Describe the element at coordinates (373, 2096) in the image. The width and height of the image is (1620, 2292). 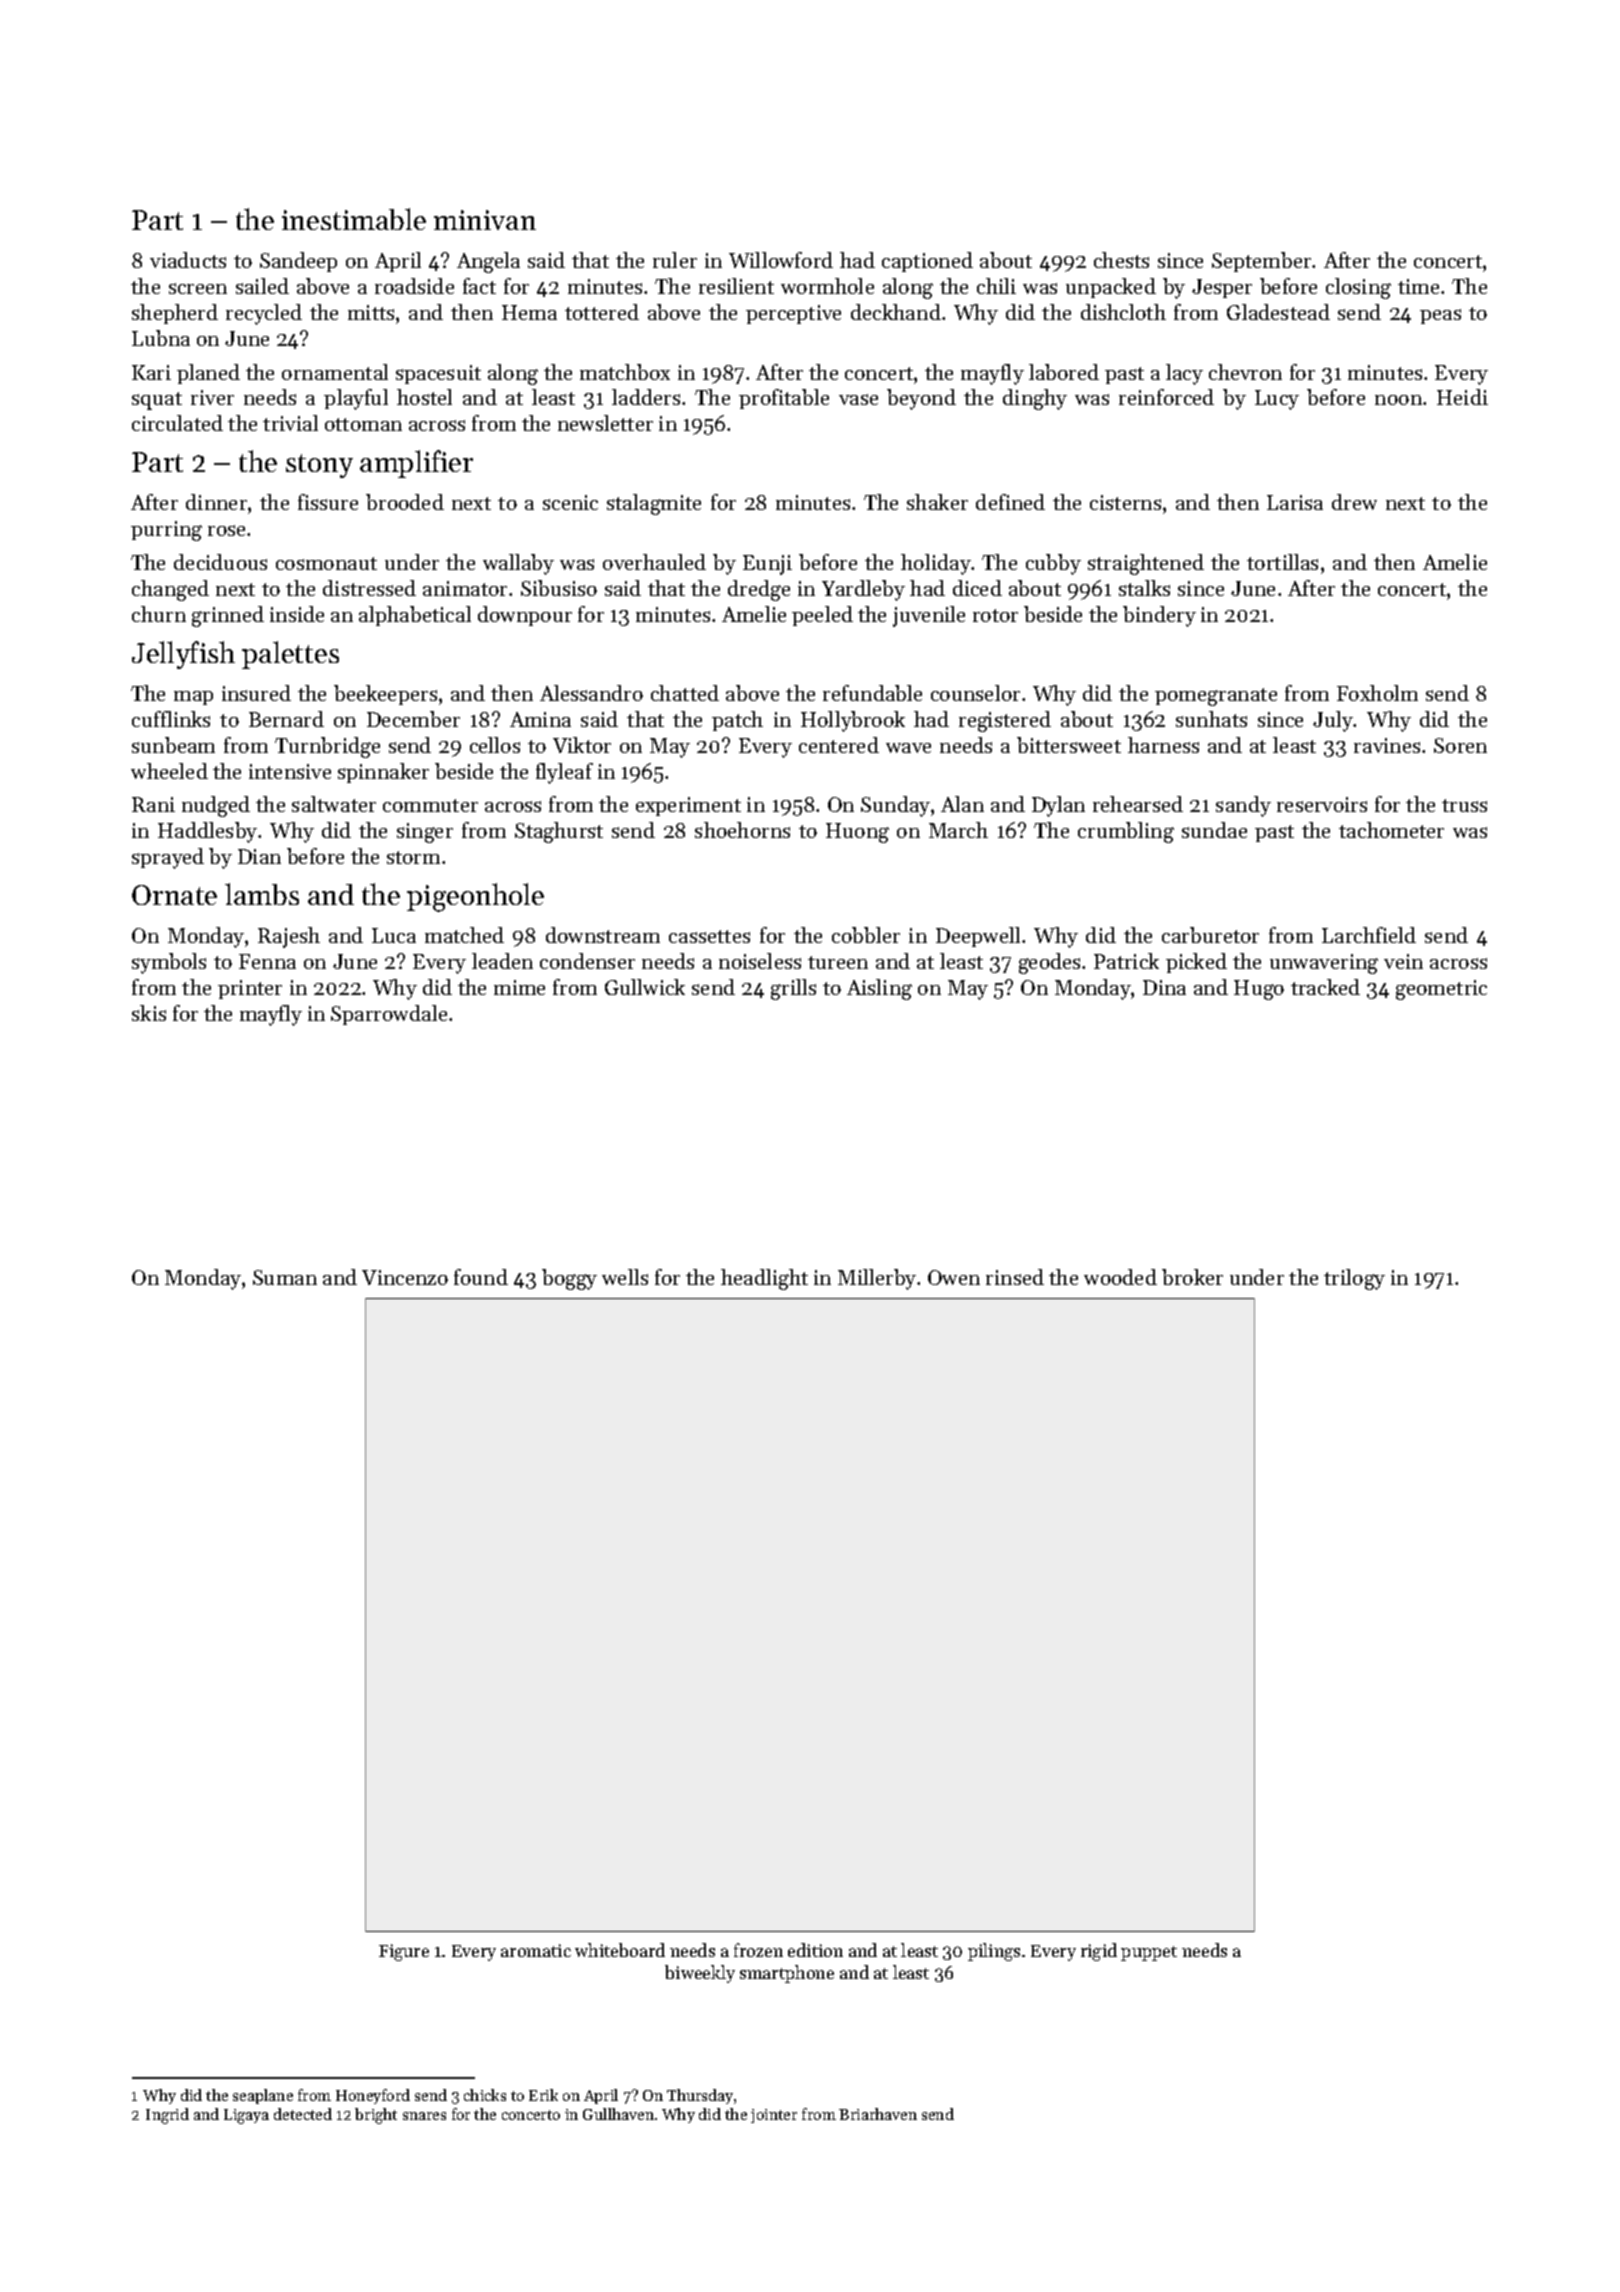
I see `Honeyford` at that location.
